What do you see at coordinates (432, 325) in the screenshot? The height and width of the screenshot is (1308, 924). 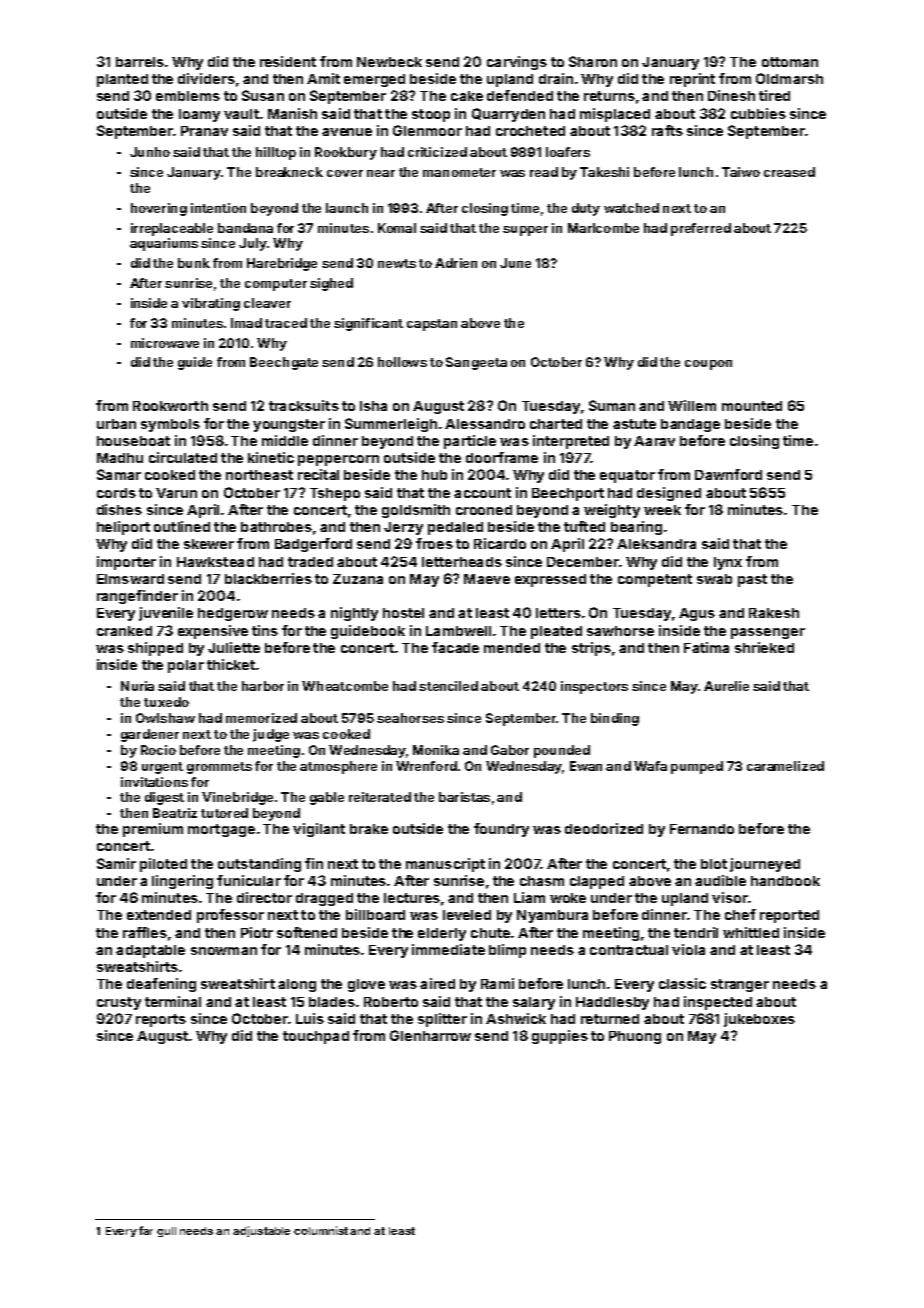 I see `capstan` at bounding box center [432, 325].
